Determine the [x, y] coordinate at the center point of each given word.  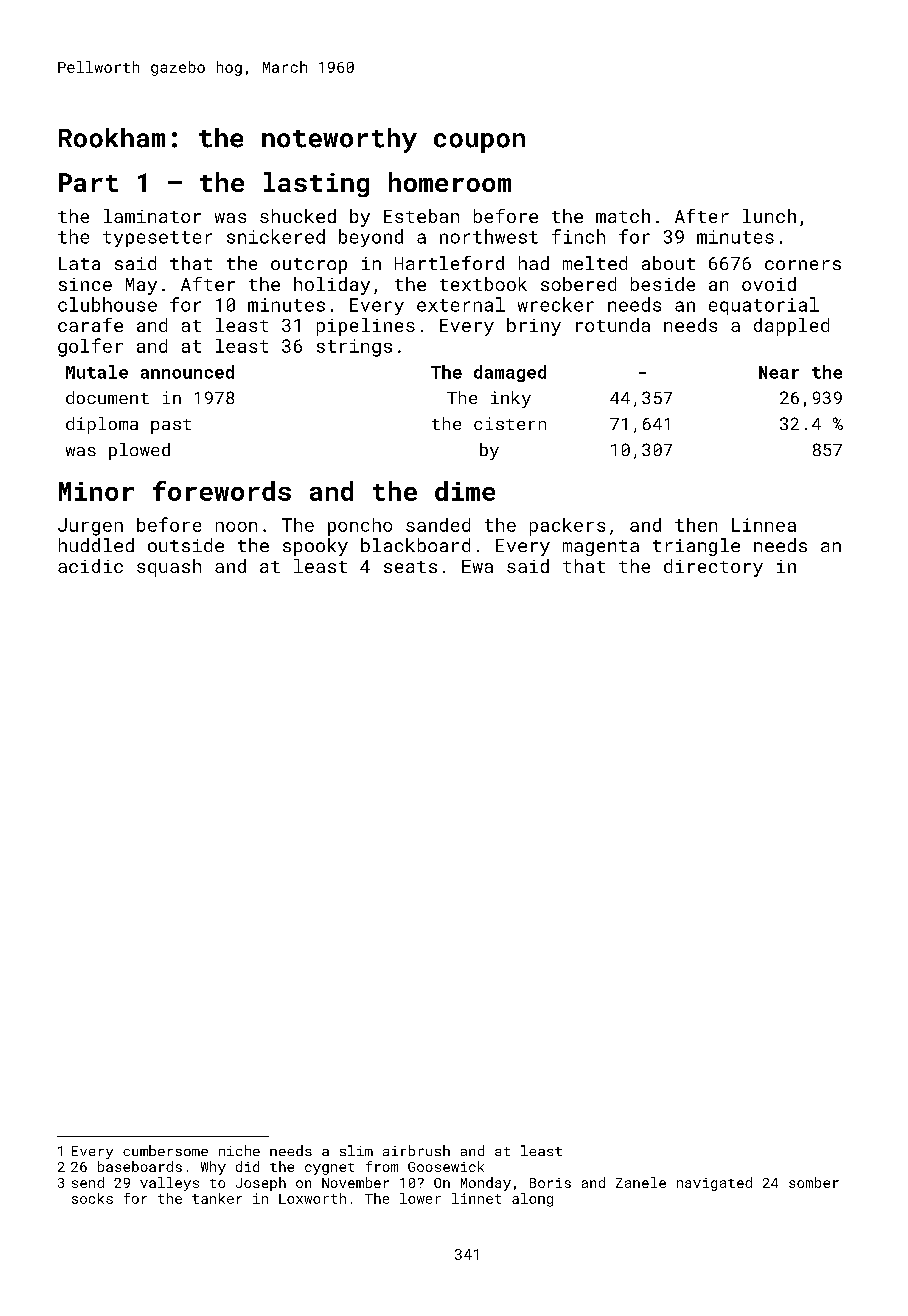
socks [92, 1198]
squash [169, 568]
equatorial [764, 306]
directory [713, 568]
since [85, 284]
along [532, 1200]
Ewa [477, 566]
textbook [483, 284]
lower [420, 1198]
